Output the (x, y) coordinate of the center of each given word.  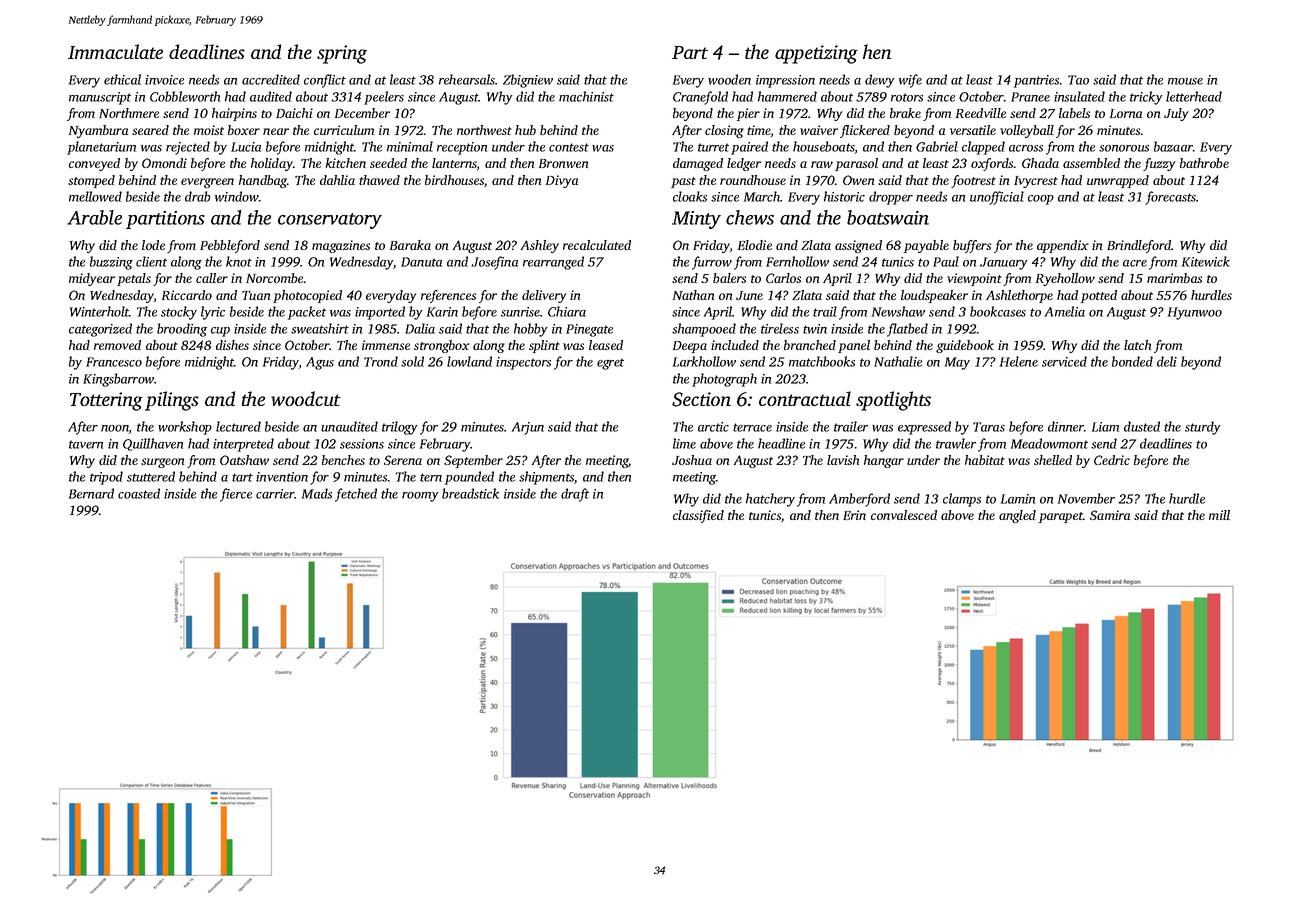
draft (575, 495)
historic (844, 196)
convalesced (904, 515)
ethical (122, 79)
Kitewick (1206, 261)
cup (220, 332)
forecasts (1170, 198)
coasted (139, 493)
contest (569, 147)
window (237, 196)
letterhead (1194, 96)
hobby (530, 330)
